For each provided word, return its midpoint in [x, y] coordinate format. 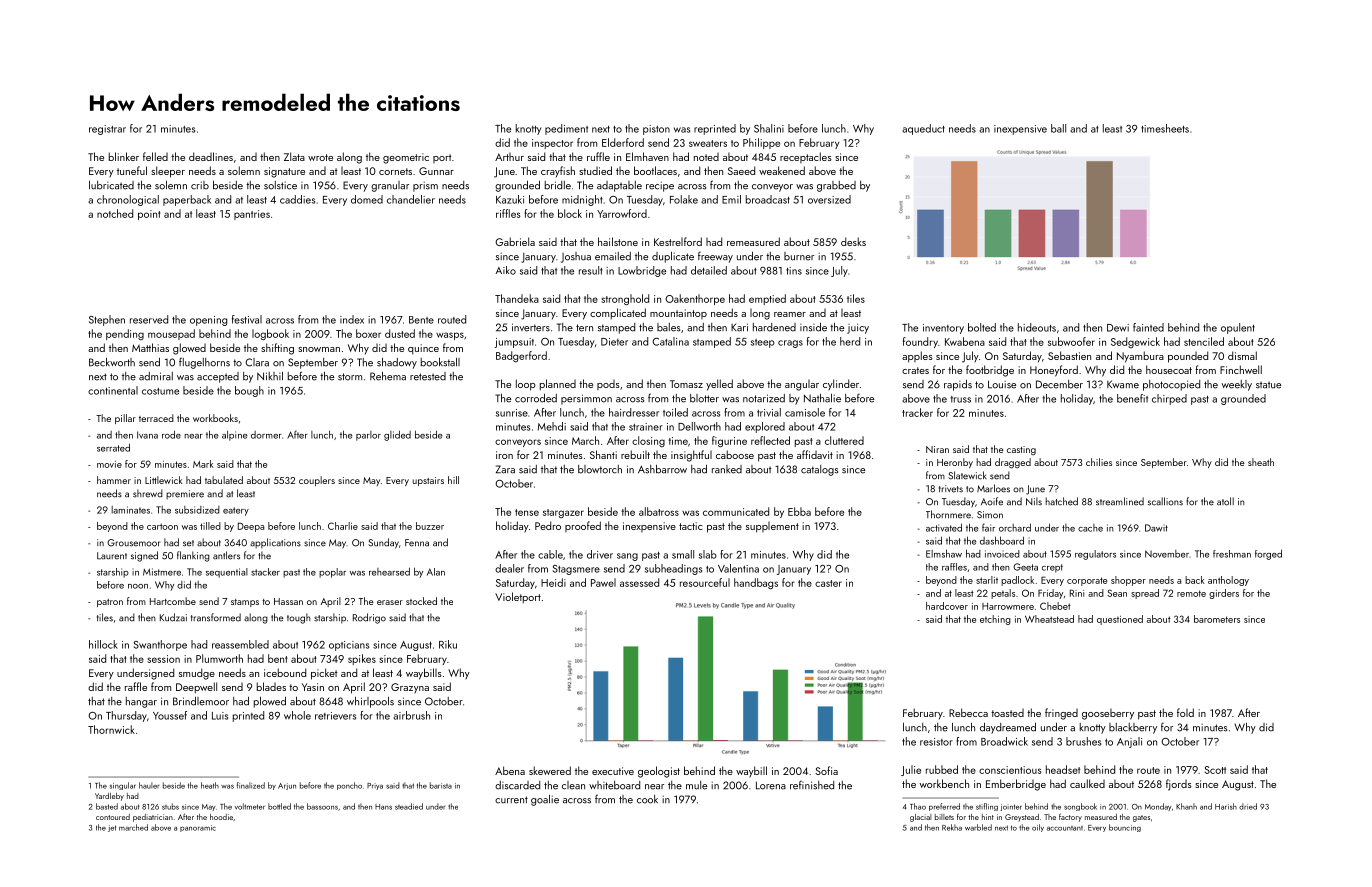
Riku [448, 644]
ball [1058, 128]
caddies [297, 199]
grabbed [836, 186]
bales [668, 327]
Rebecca [968, 712]
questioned [1120, 620]
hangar [141, 702]
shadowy [397, 363]
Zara [505, 469]
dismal [1242, 355]
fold [1185, 712]
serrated [113, 447]
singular [123, 786]
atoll [1225, 501]
